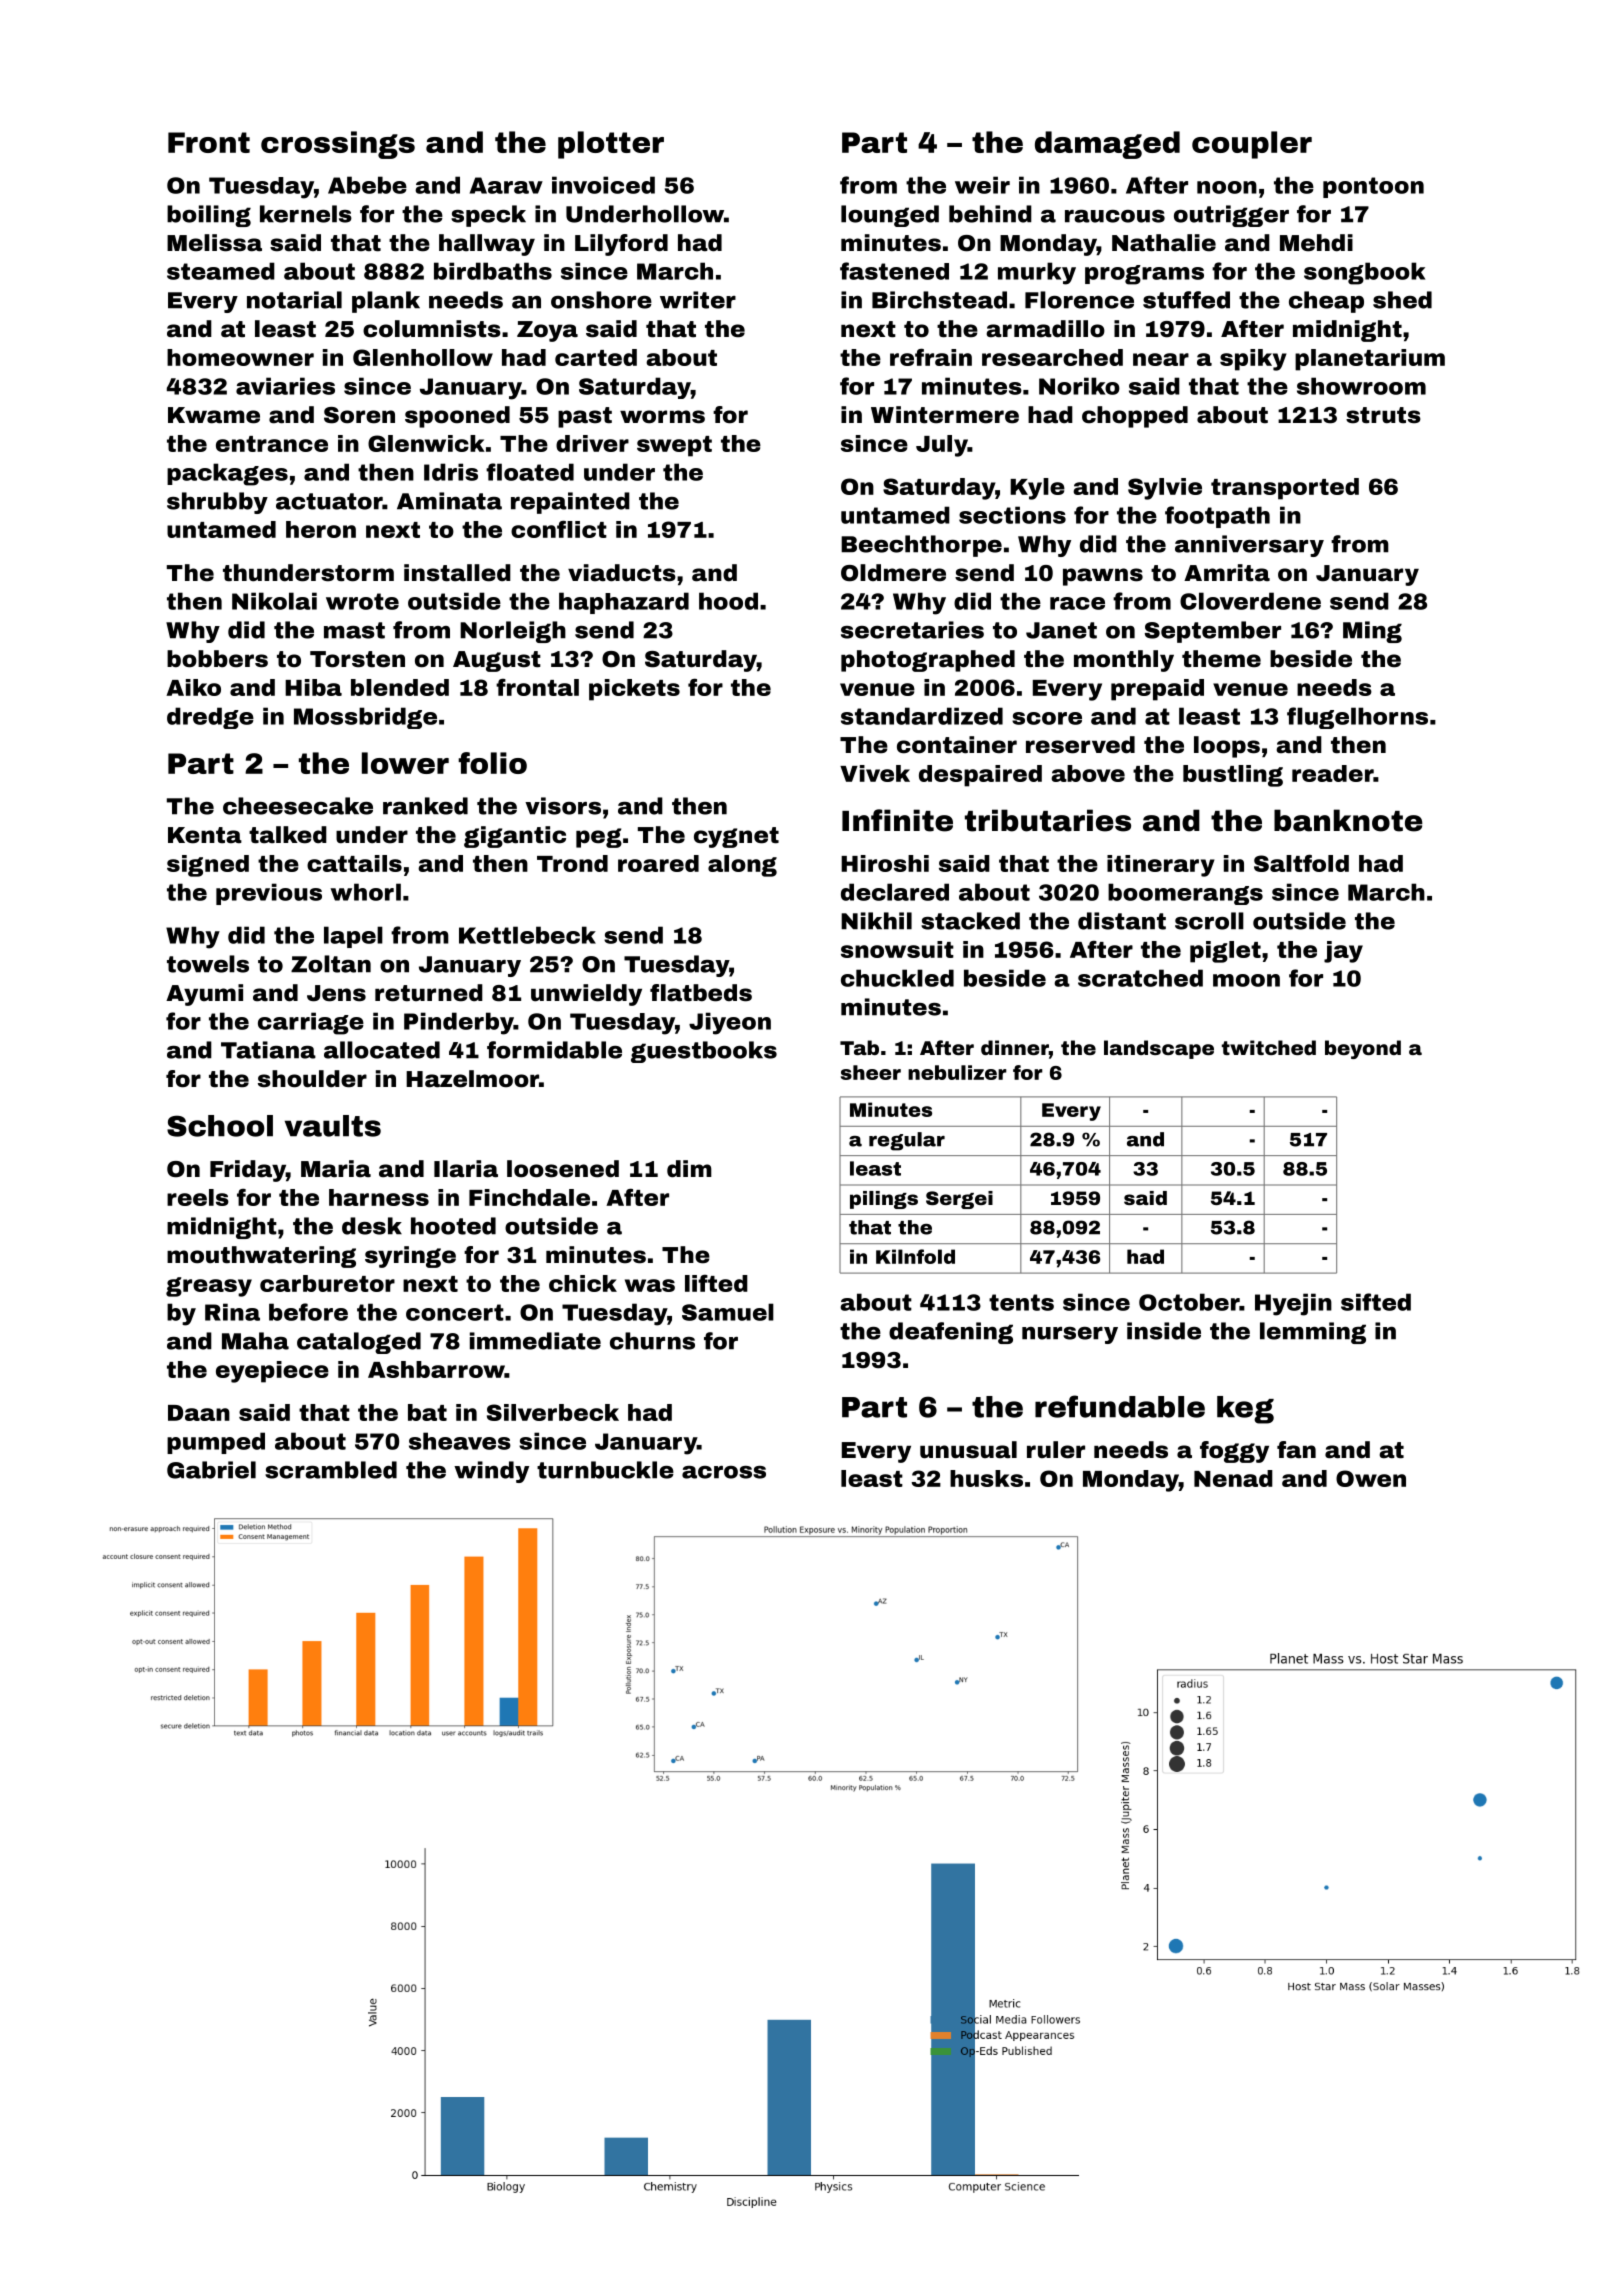 The image size is (1620, 2292). Describe the element at coordinates (329, 501) in the page. I see `actuator` at that location.
